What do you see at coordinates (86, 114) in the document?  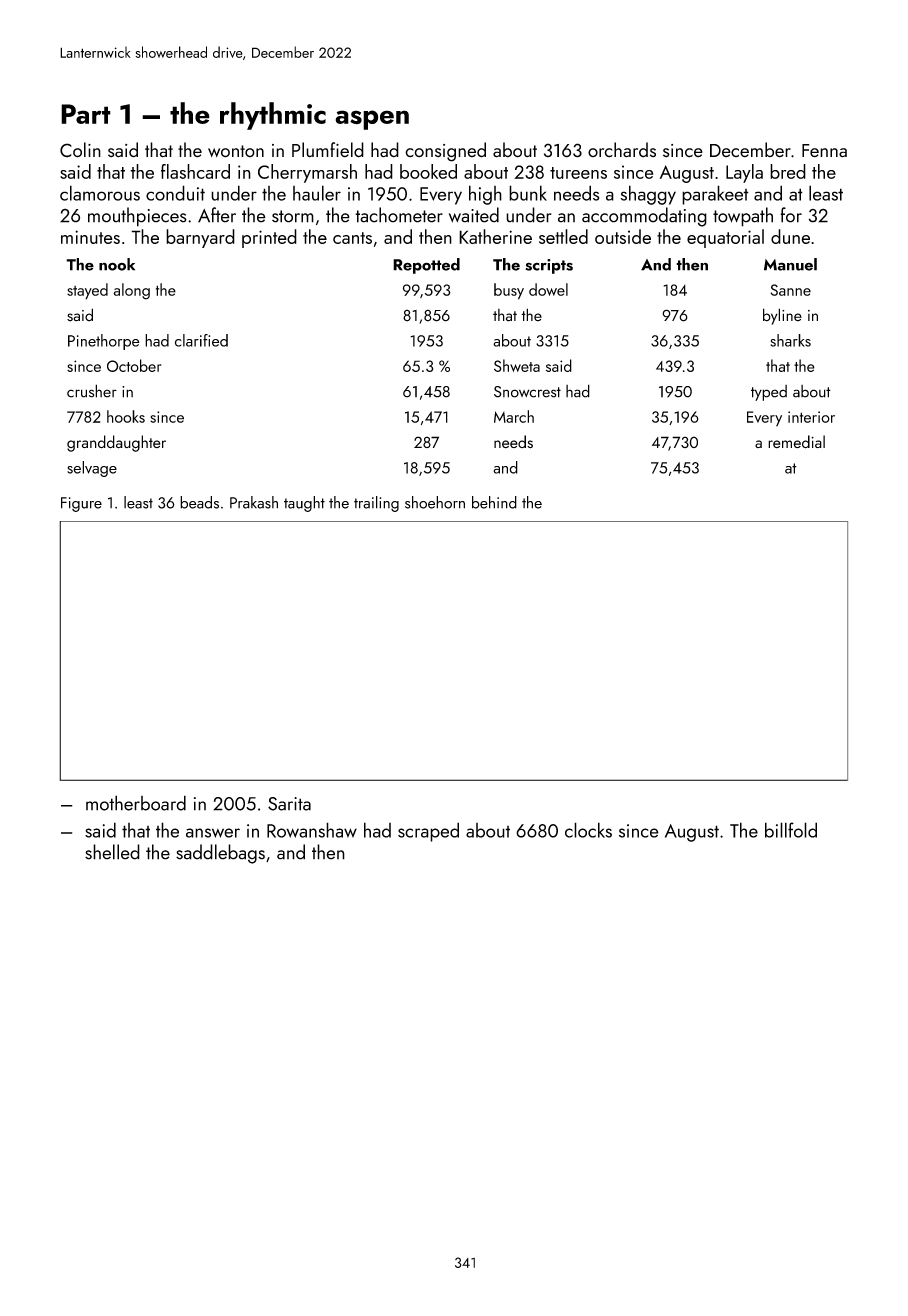 I see `Part` at bounding box center [86, 114].
